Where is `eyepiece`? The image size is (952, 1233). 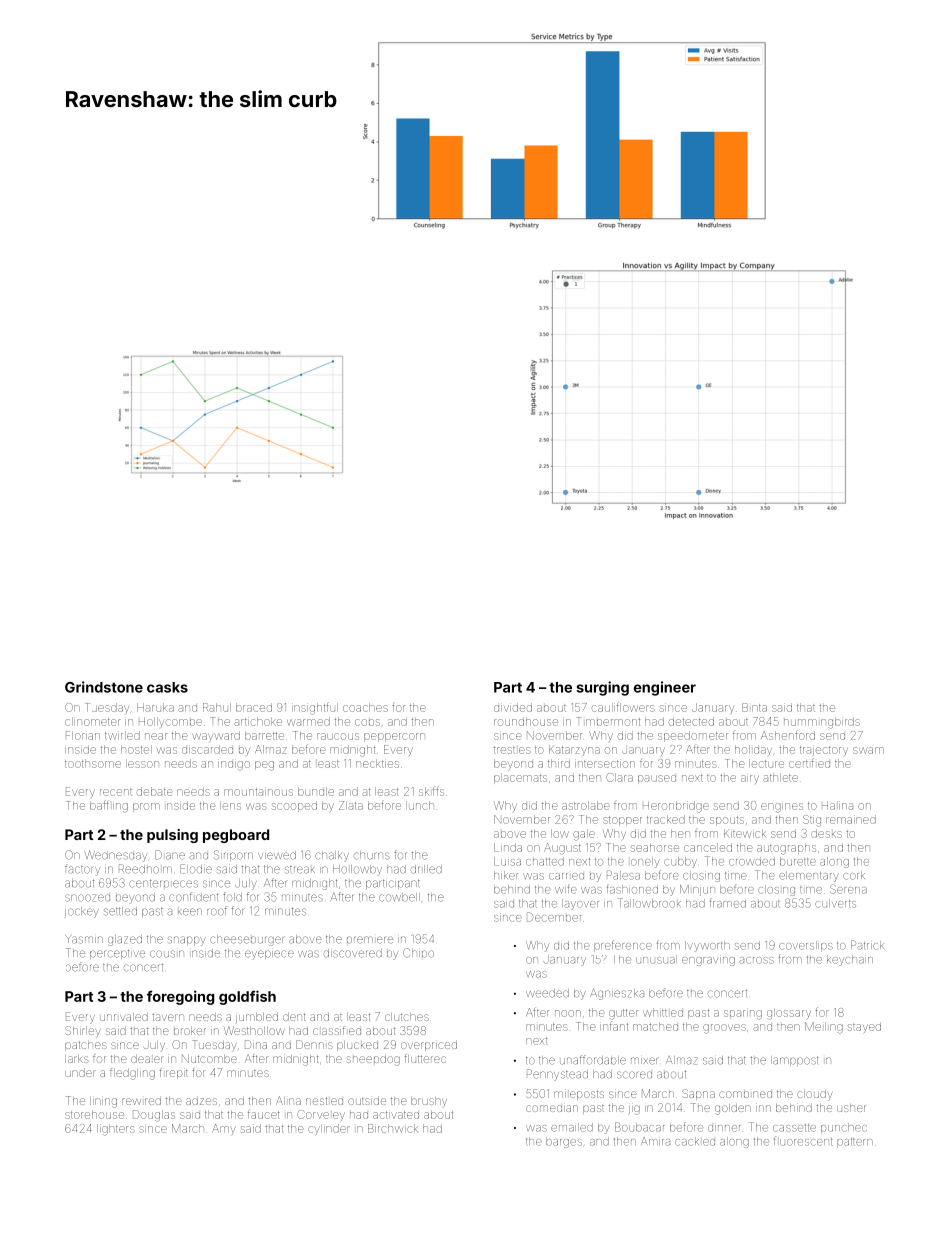 eyepiece is located at coordinates (269, 955).
